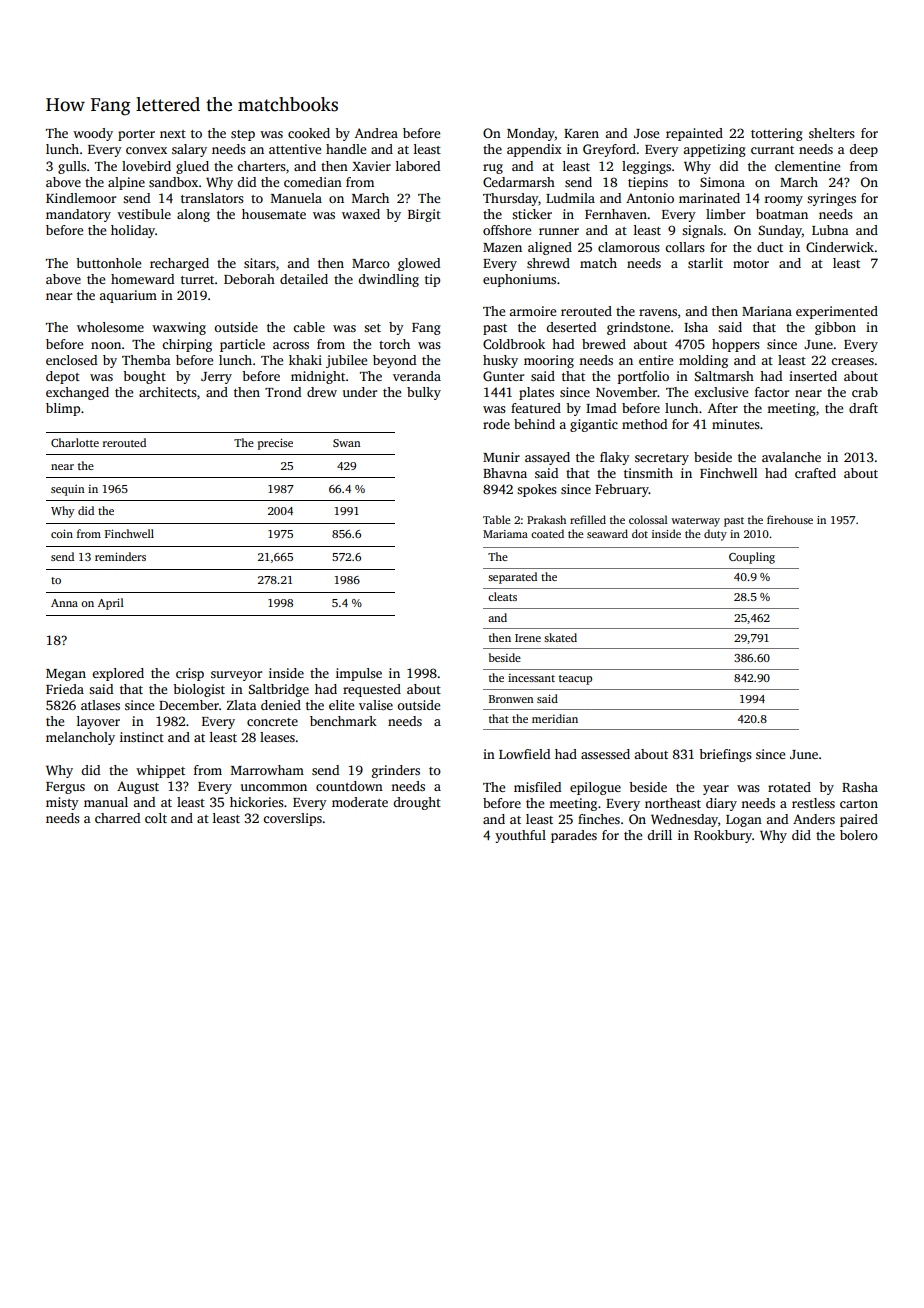 The height and width of the document is (1308, 924). What do you see at coordinates (514, 344) in the document?
I see `Coldbrook` at bounding box center [514, 344].
